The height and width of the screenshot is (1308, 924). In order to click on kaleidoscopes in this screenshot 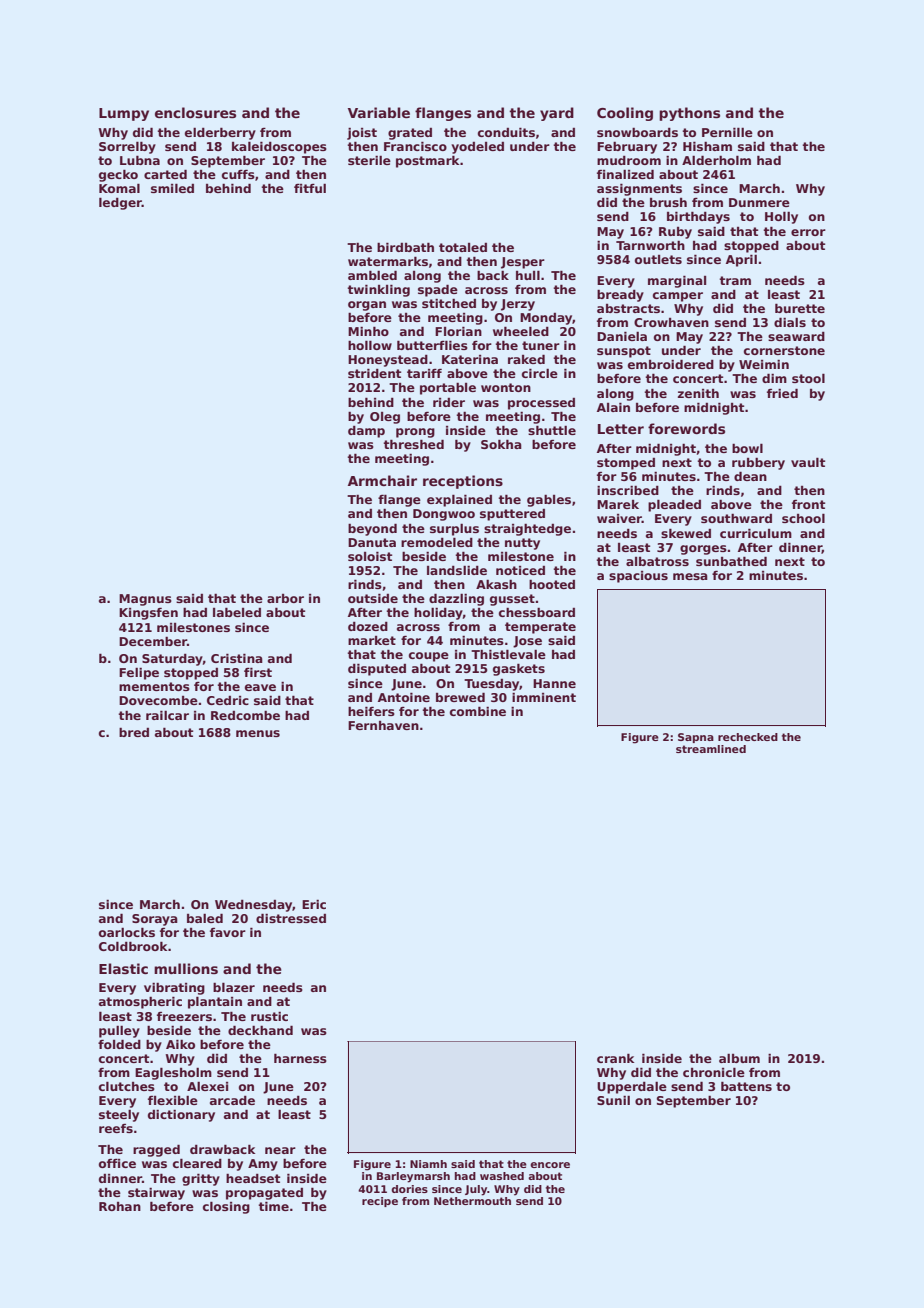, I will do `click(279, 147)`.
